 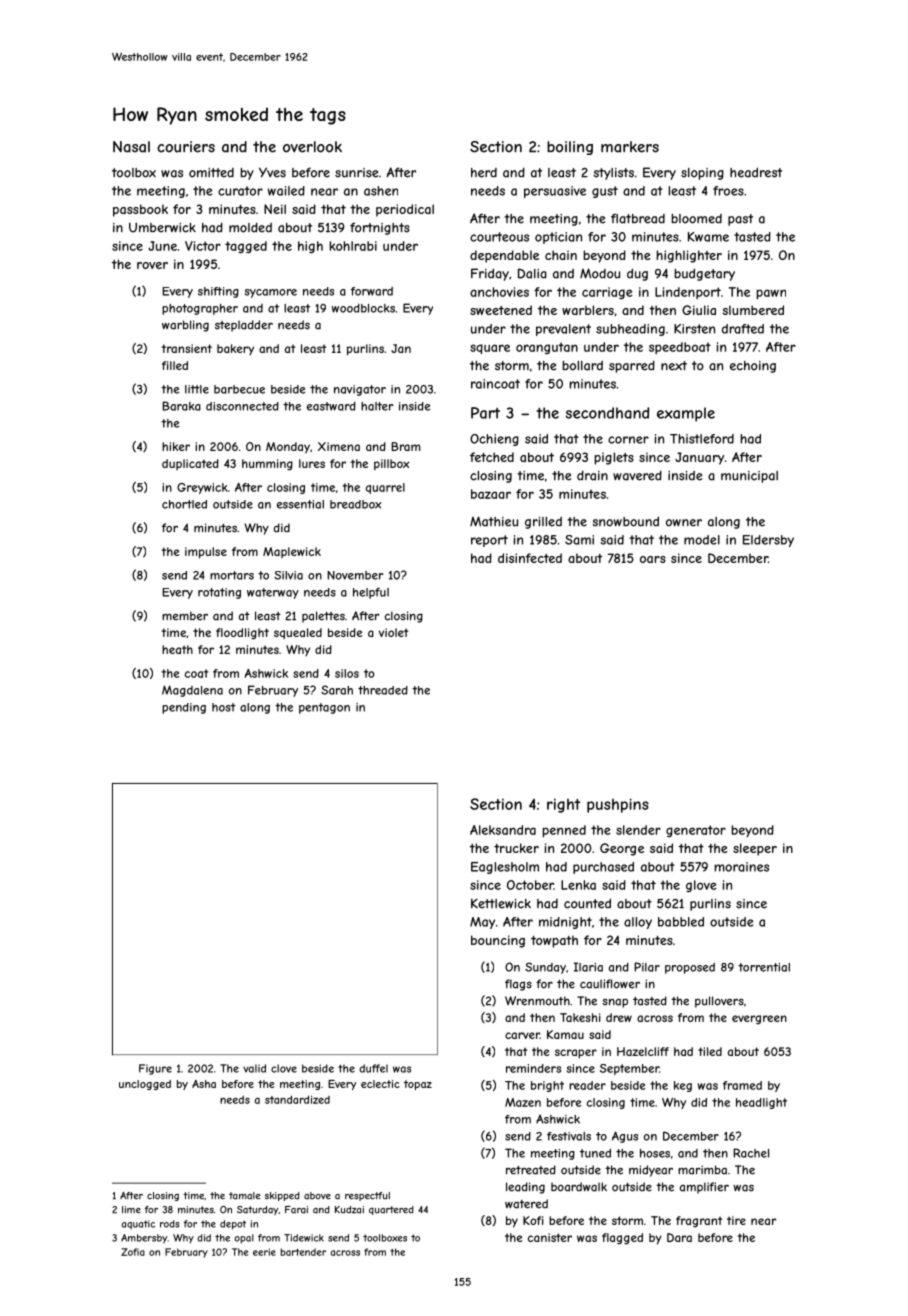 I want to click on flatbread, so click(x=638, y=218).
